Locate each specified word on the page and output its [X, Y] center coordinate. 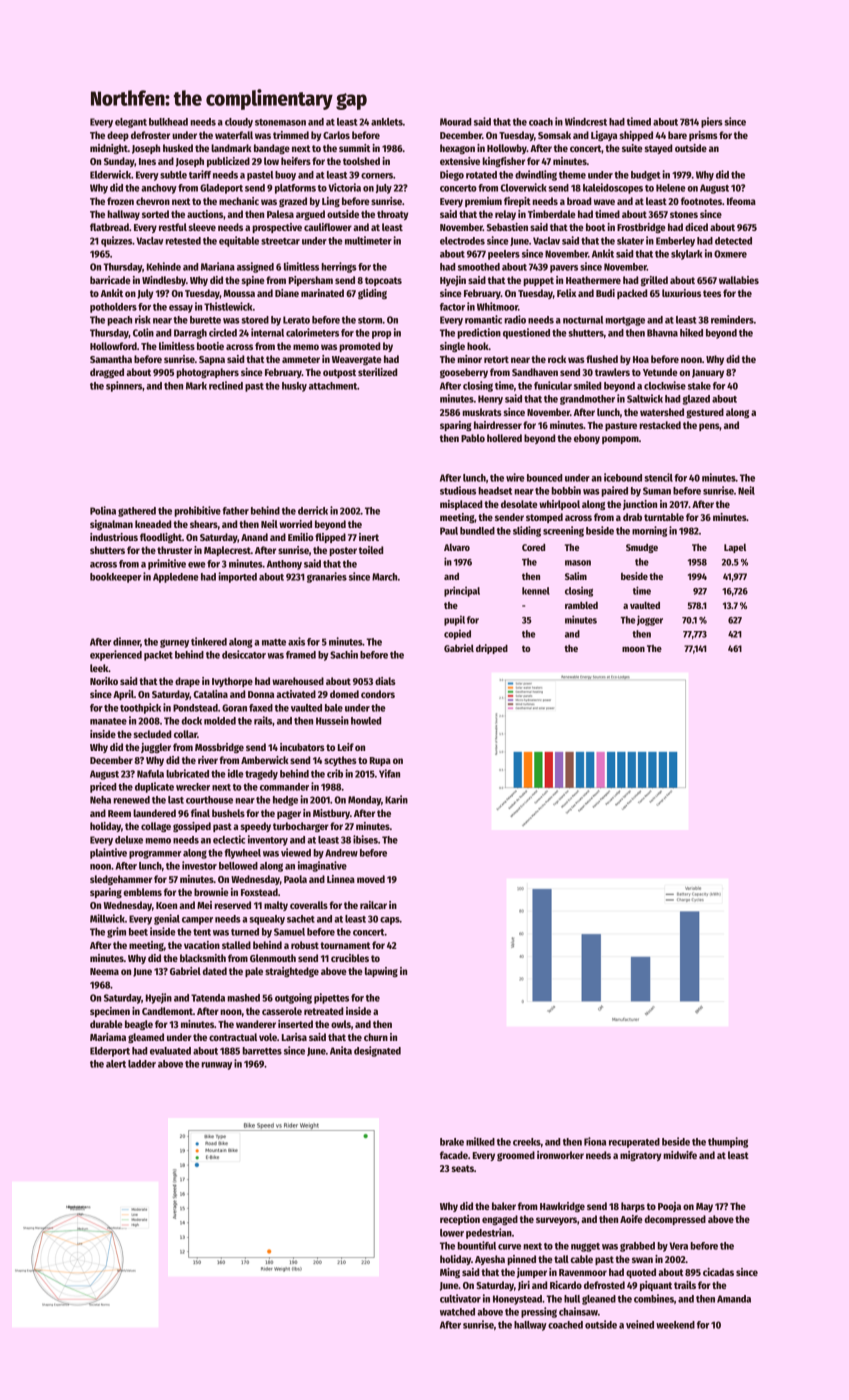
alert [116, 1064]
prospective [277, 228]
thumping [728, 1142]
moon [633, 649]
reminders [732, 319]
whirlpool [559, 505]
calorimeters [312, 332]
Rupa [380, 761]
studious [458, 490]
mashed [243, 998]
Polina [103, 510]
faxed [261, 708]
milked [480, 1141]
